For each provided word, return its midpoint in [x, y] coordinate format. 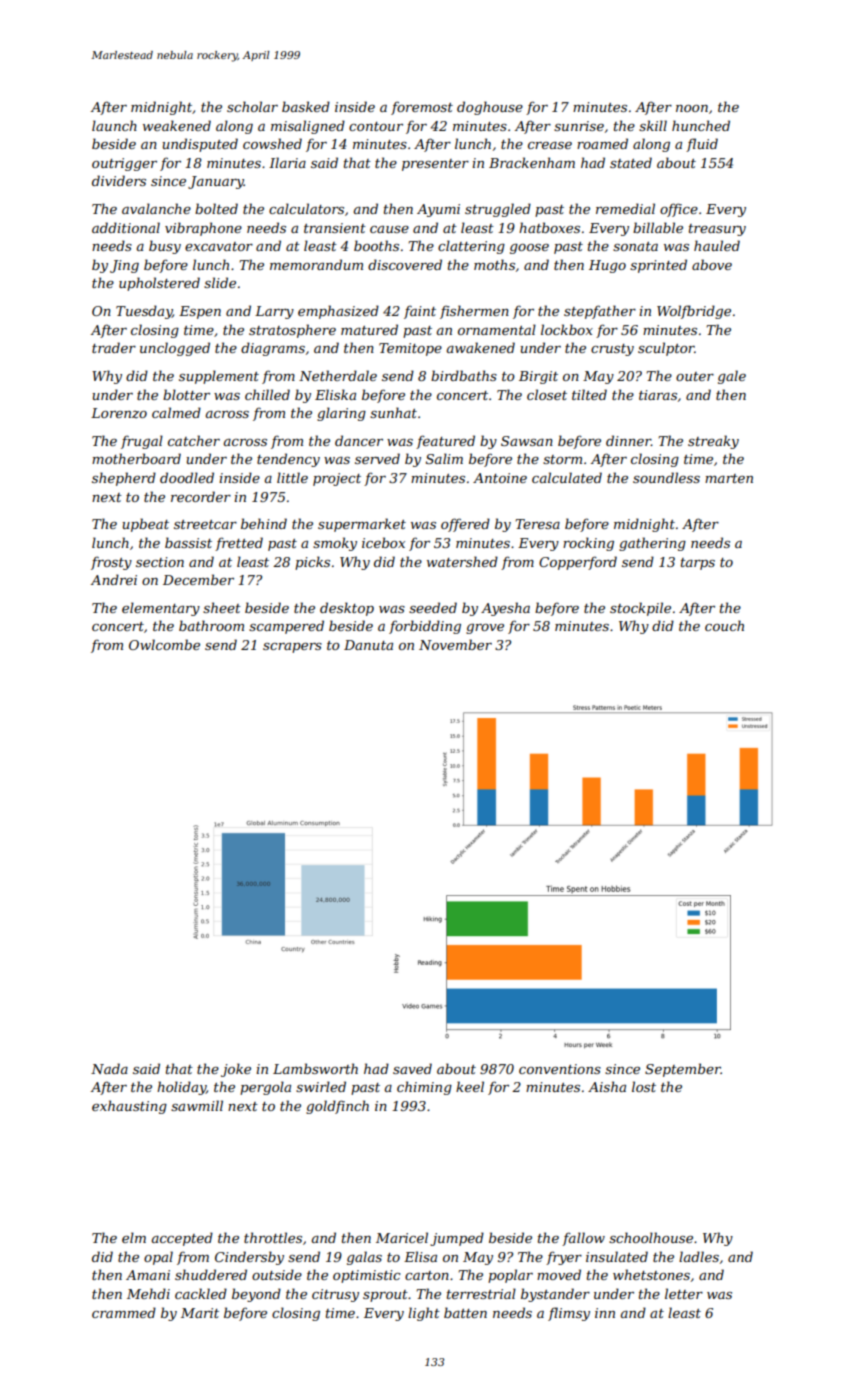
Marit [200, 1313]
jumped [457, 1239]
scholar [252, 106]
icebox [383, 542]
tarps [698, 564]
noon [692, 108]
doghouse [490, 108]
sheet [222, 607]
